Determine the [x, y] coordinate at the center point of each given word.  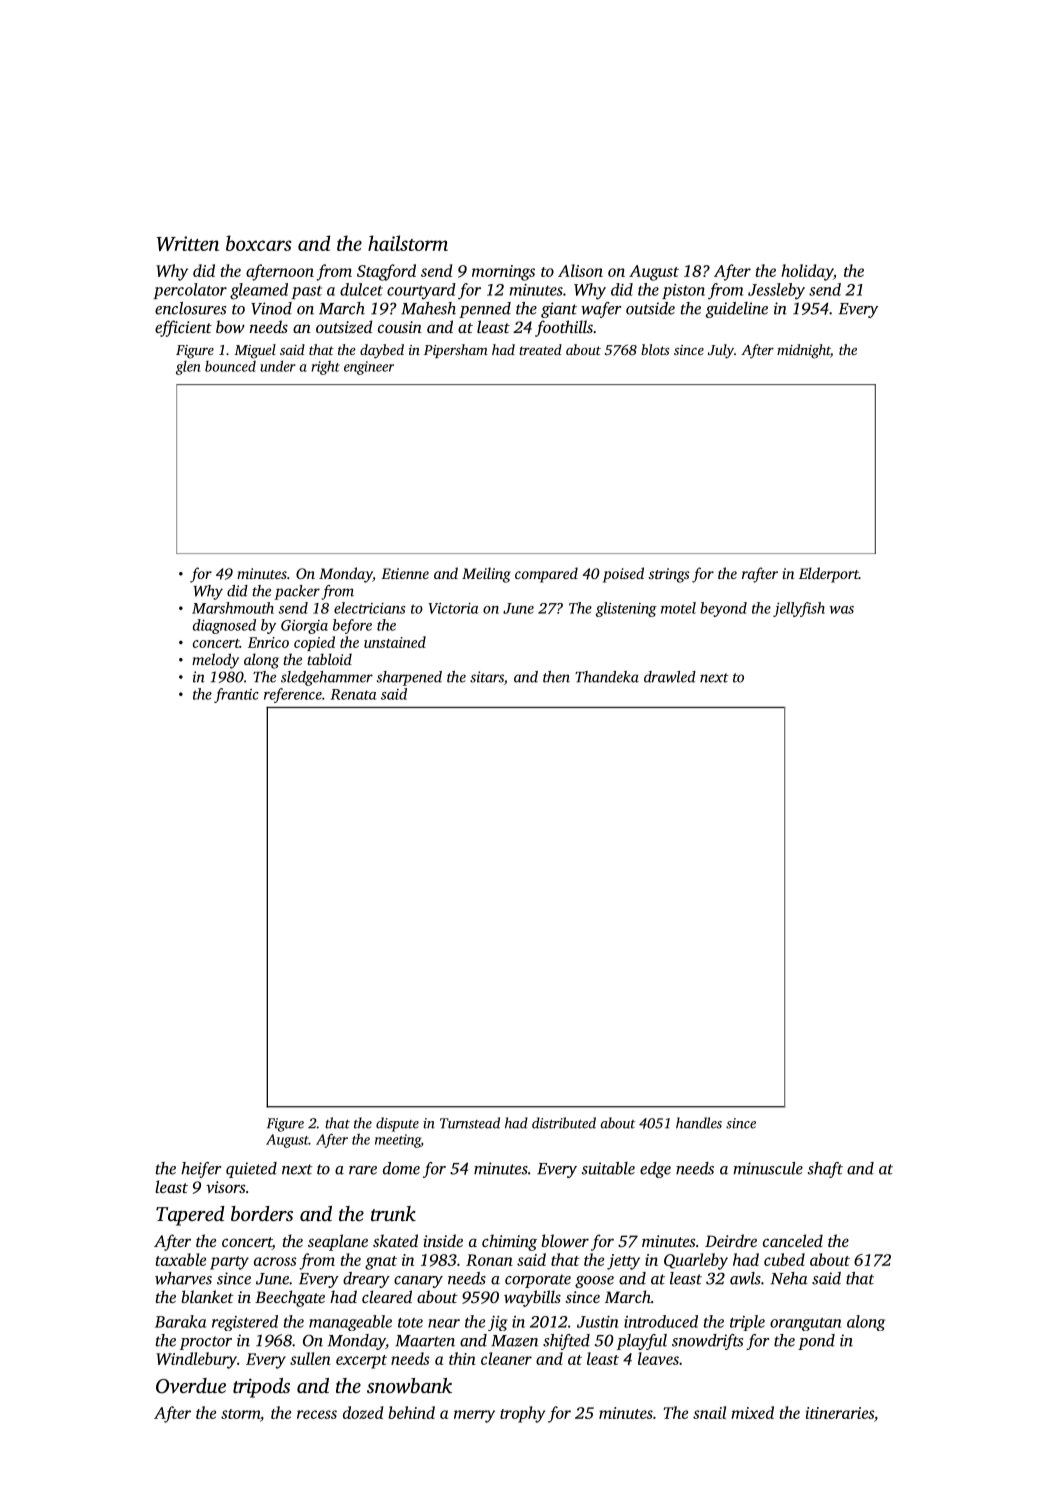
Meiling [486, 575]
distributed [564, 1123]
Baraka [180, 1321]
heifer [201, 1170]
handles [699, 1123]
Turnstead [470, 1123]
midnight [803, 351]
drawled [670, 677]
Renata [353, 694]
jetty [623, 1262]
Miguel [255, 351]
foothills [564, 328]
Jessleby [776, 291]
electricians [369, 608]
